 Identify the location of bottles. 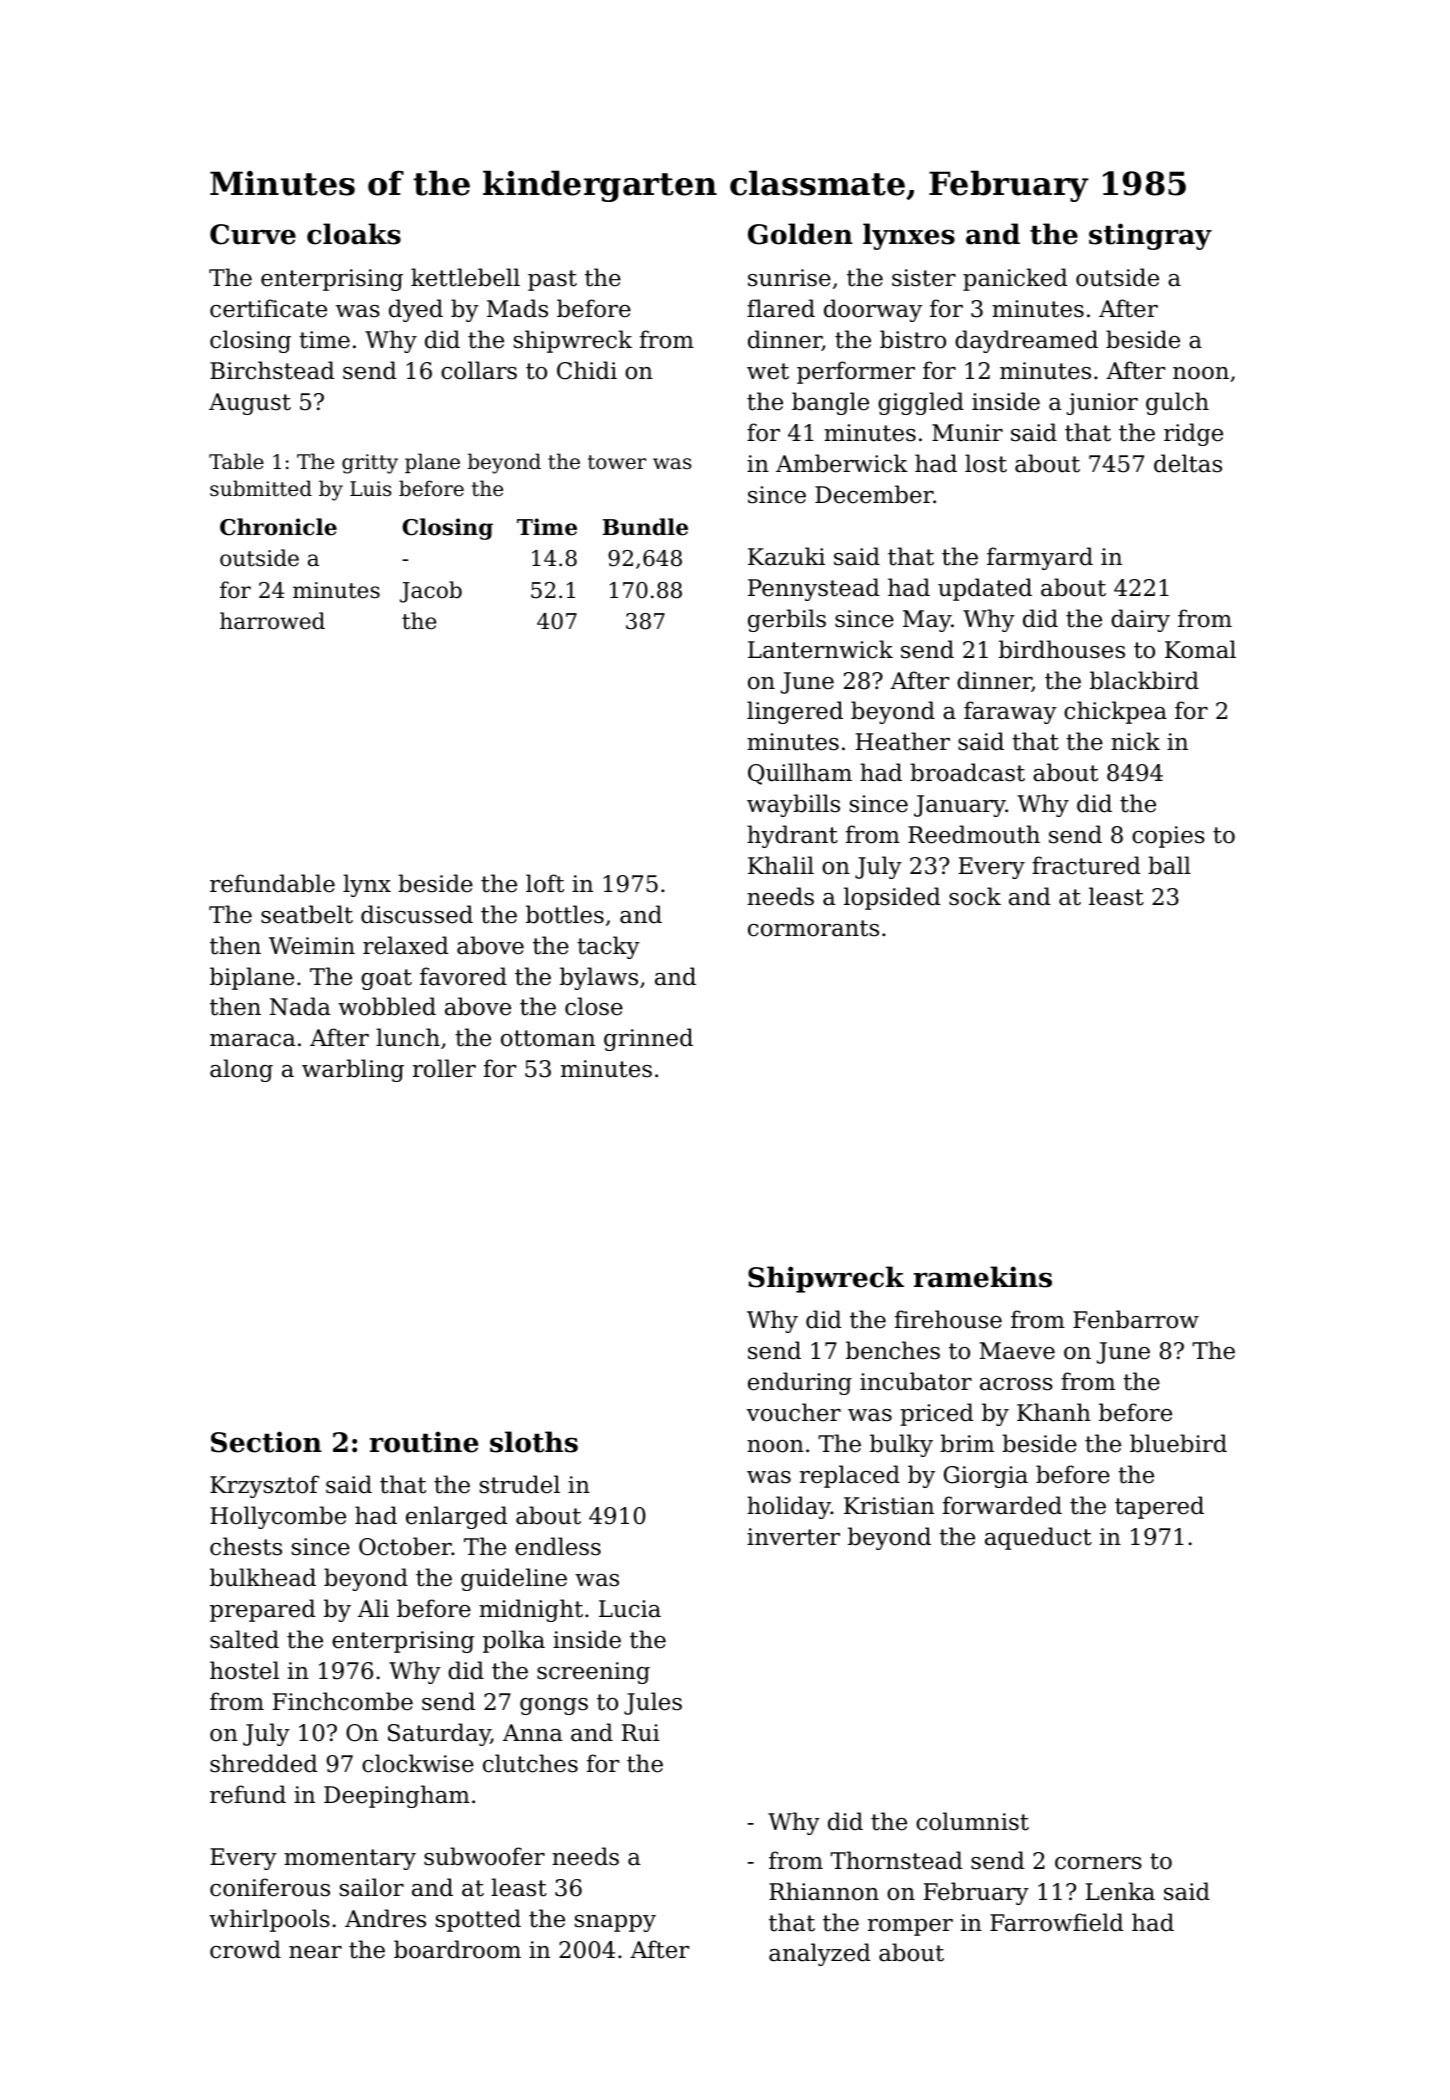
(565, 914).
